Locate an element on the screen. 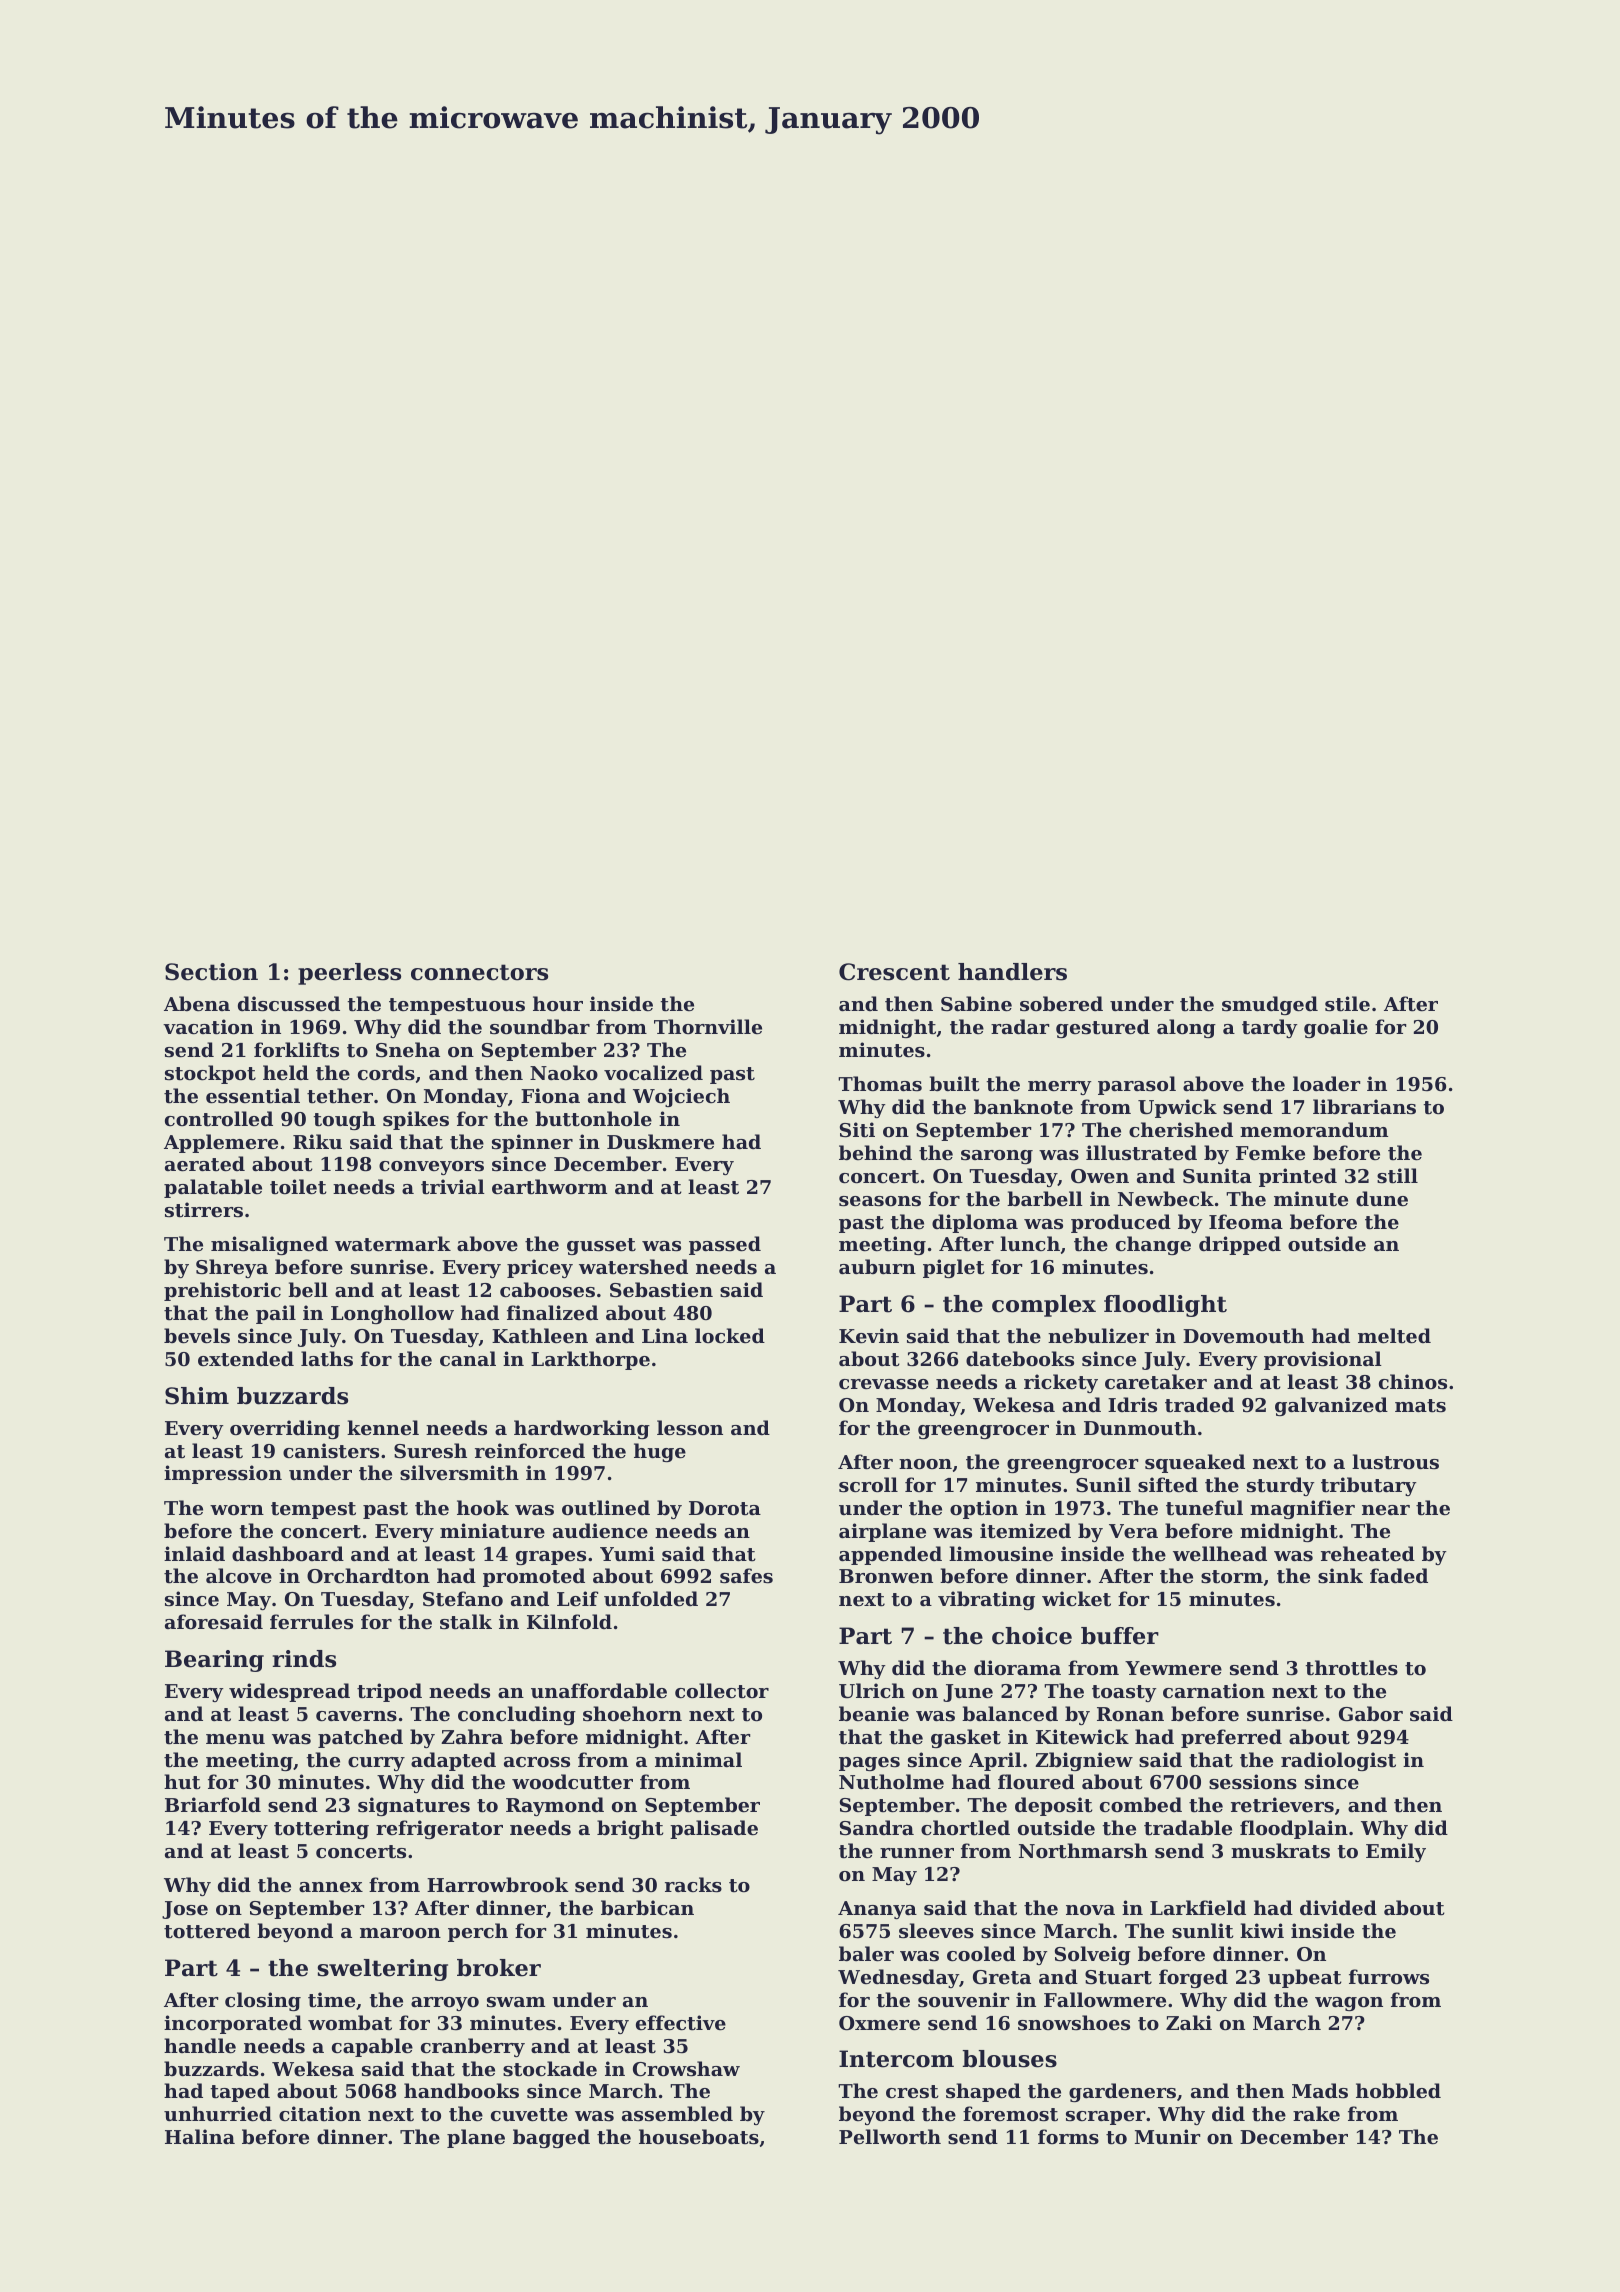 The height and width of the screenshot is (2292, 1620). taped is located at coordinates (240, 2092).
